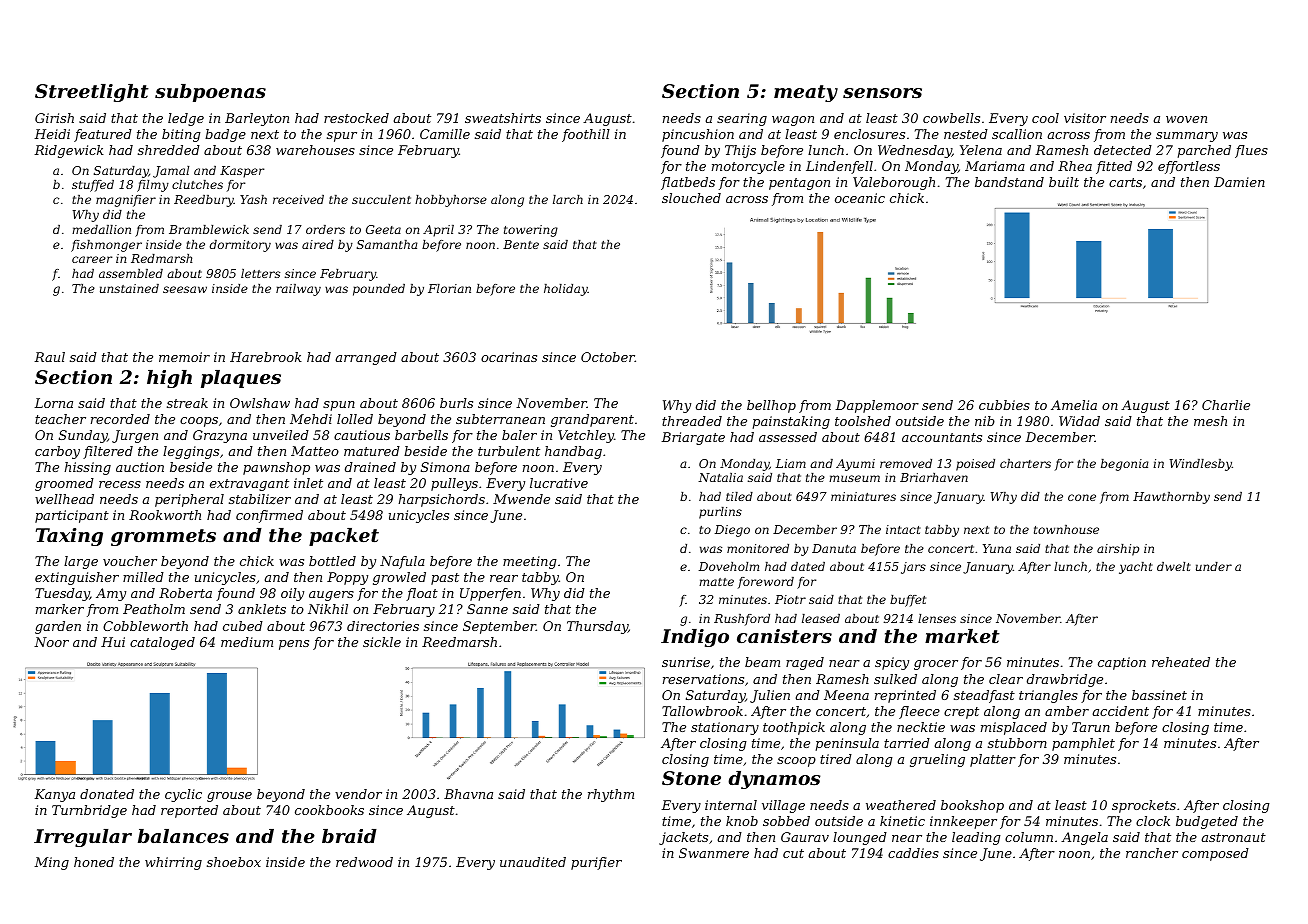 The width and height of the image is (1308, 924). Describe the element at coordinates (1004, 405) in the image. I see `cubbies` at that location.
